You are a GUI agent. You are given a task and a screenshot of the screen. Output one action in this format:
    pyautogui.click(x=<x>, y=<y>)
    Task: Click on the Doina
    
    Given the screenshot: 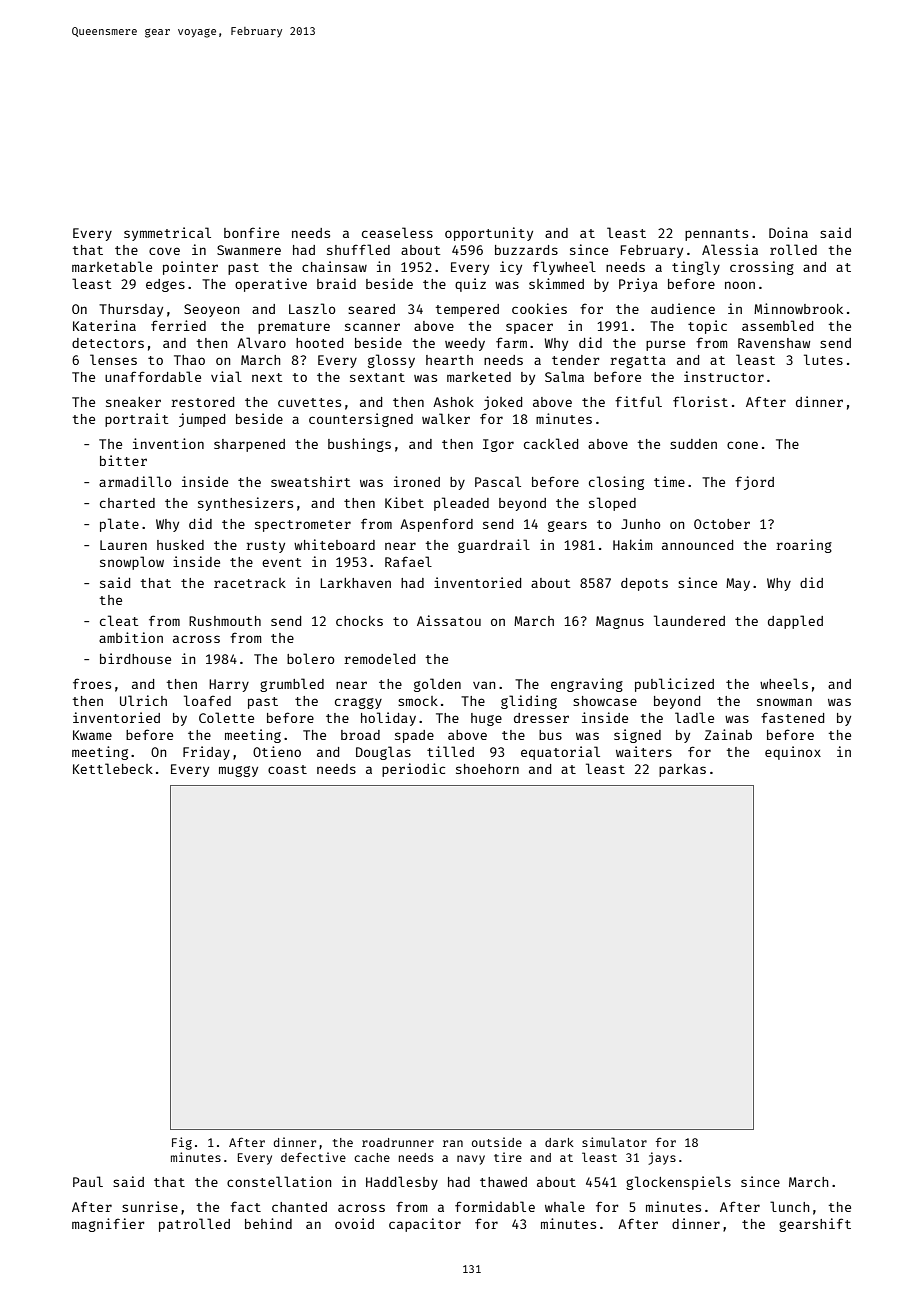 What is the action you would take?
    pyautogui.click(x=788, y=232)
